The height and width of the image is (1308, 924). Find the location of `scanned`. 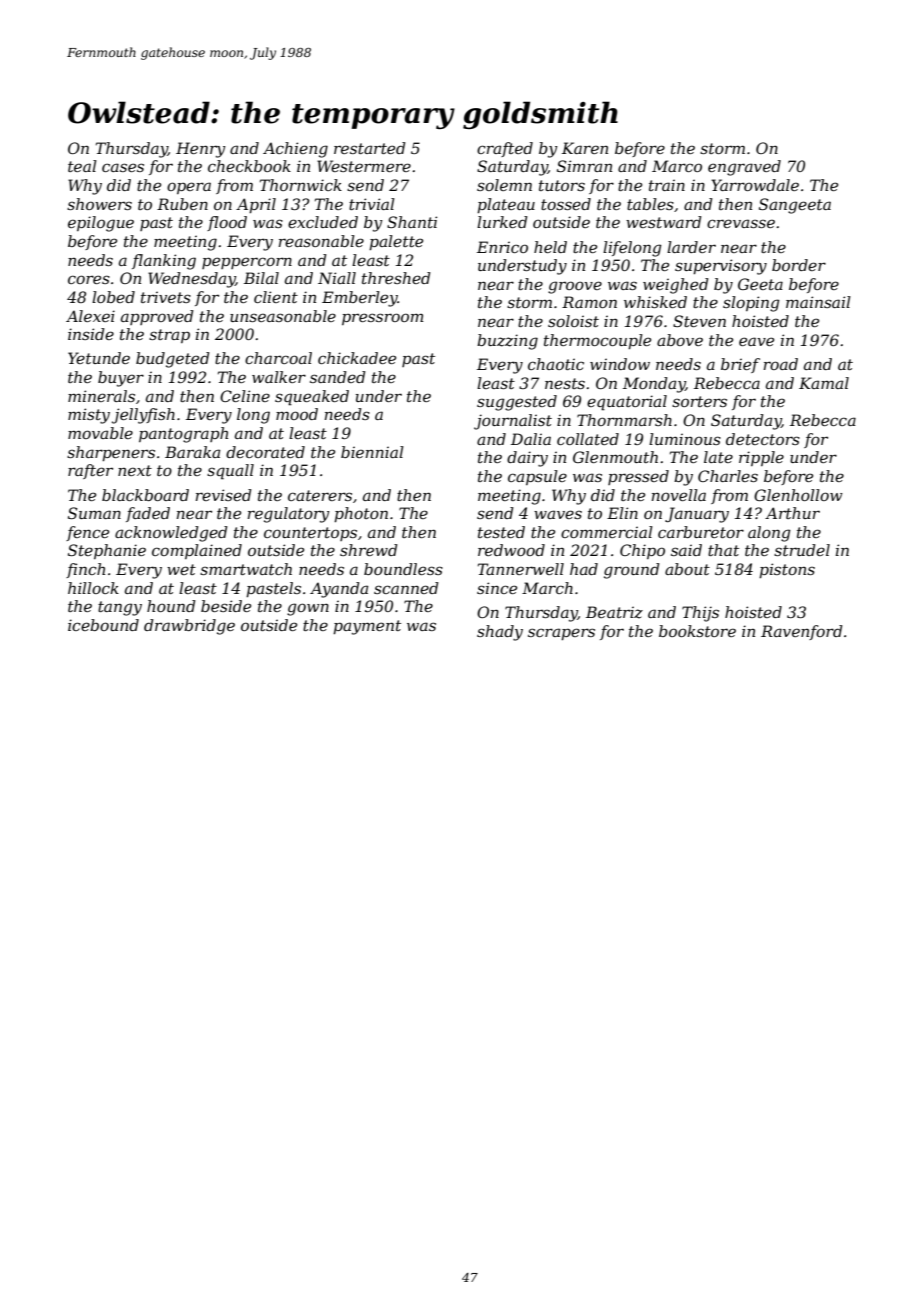

scanned is located at coordinates (406, 588).
